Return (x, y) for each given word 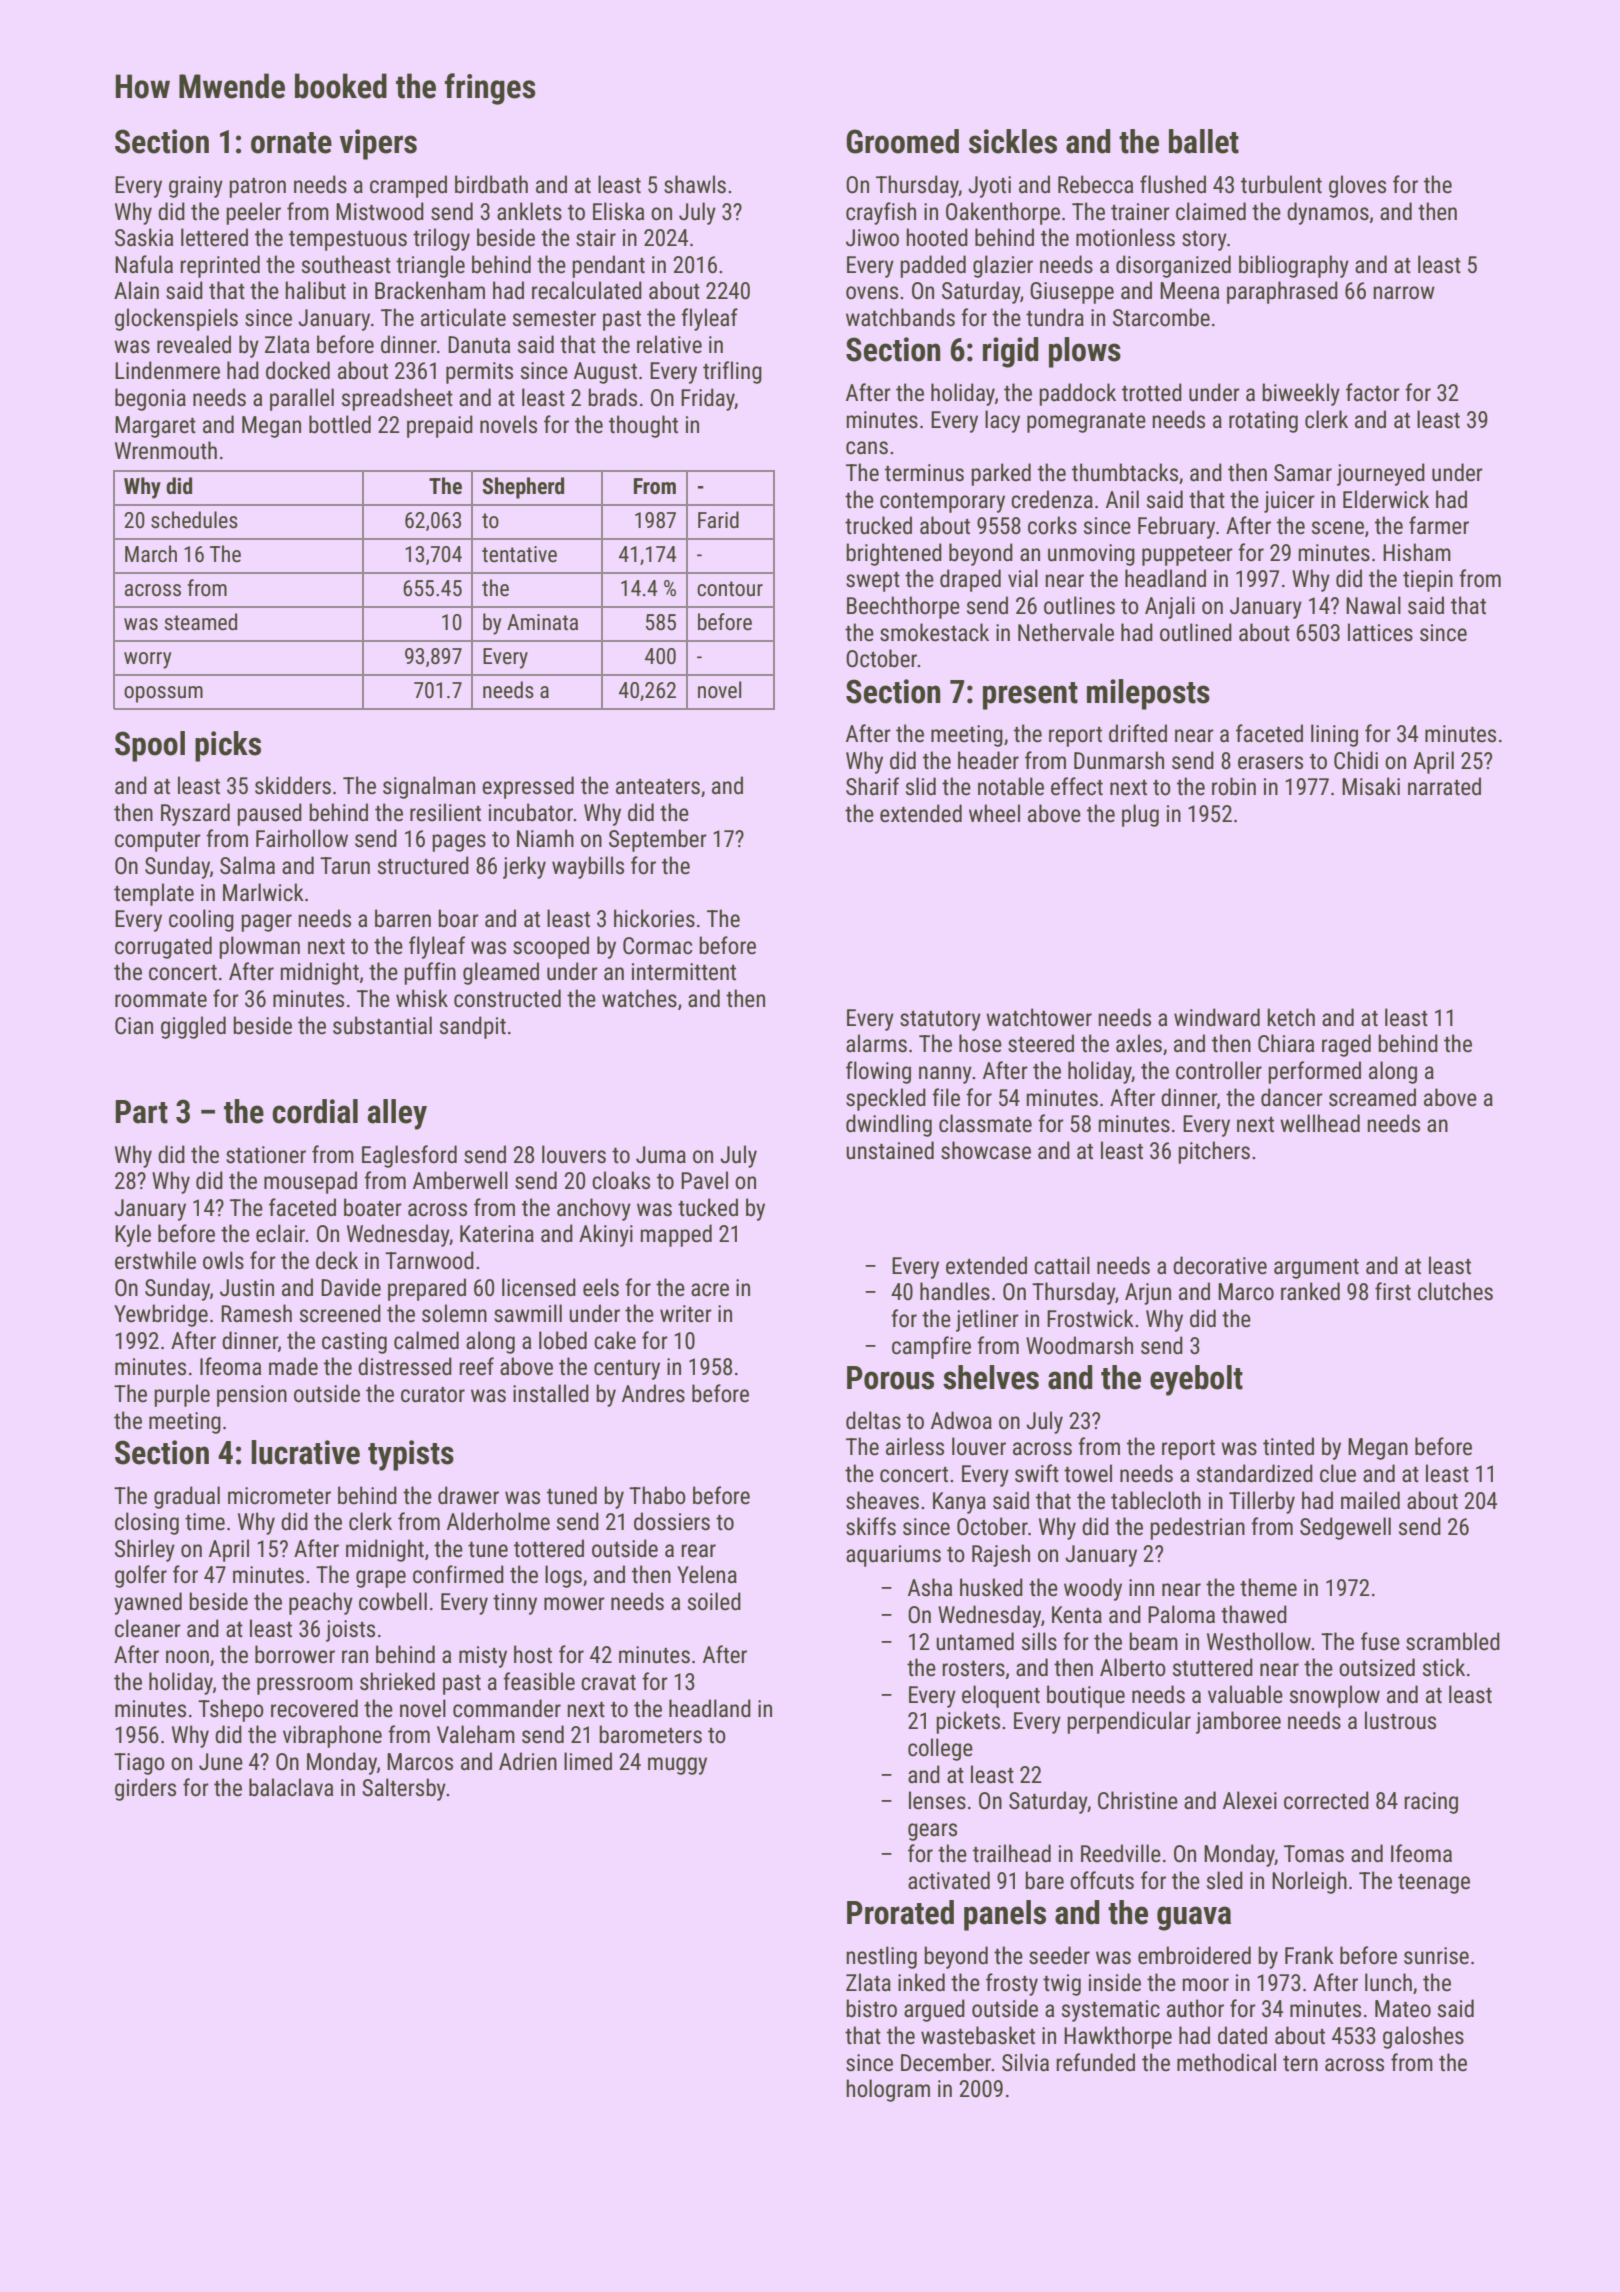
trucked (878, 525)
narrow (1404, 293)
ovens (872, 293)
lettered (214, 237)
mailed (1370, 1500)
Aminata (542, 622)
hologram (888, 2090)
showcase (986, 1150)
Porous (890, 1378)
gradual (187, 1497)
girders (145, 1789)
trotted (1152, 392)
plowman (259, 947)
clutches (1455, 1291)
